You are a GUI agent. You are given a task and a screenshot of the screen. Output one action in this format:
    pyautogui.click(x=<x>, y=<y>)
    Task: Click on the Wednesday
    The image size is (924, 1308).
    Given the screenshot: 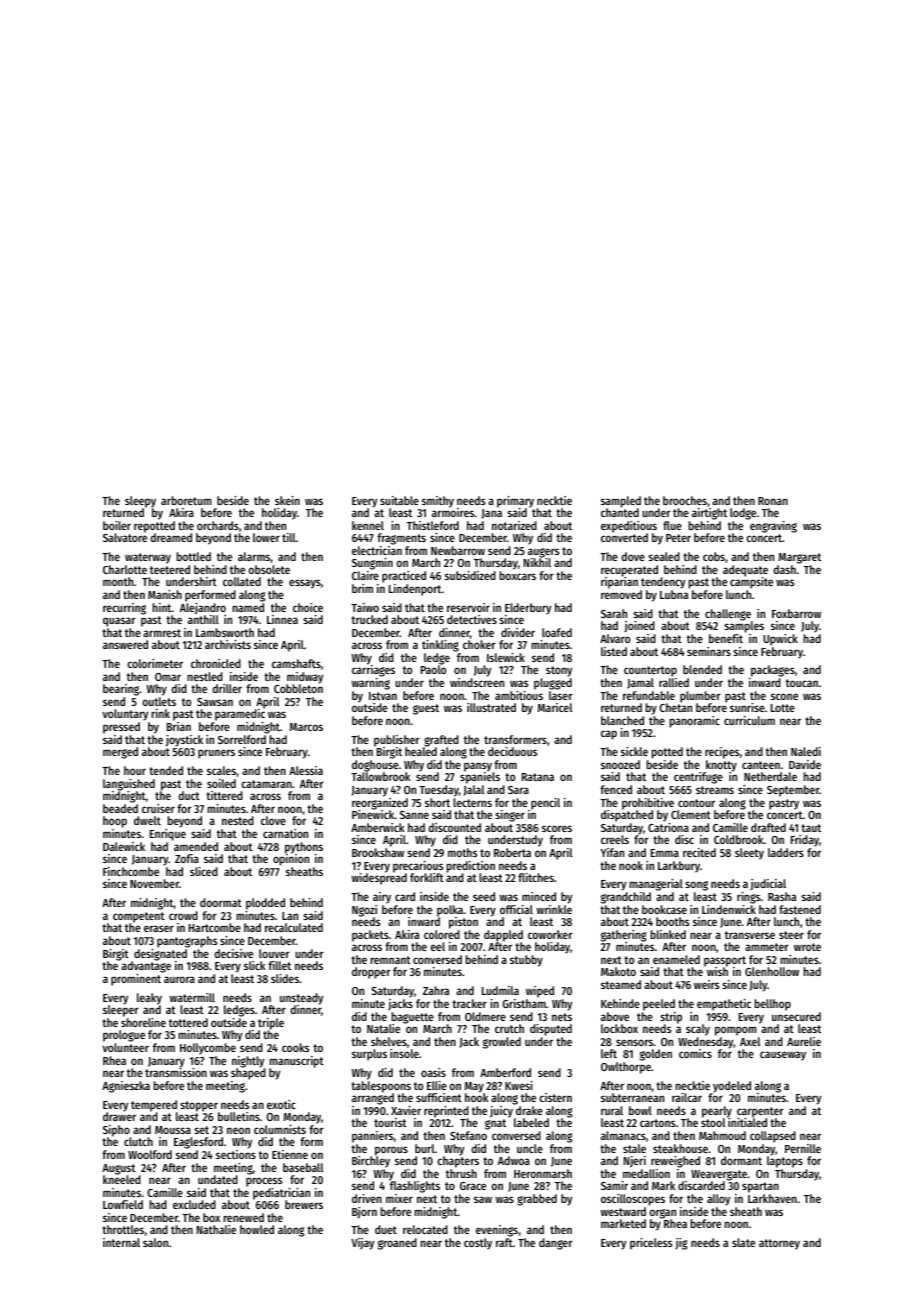 What is the action you would take?
    pyautogui.click(x=705, y=1043)
